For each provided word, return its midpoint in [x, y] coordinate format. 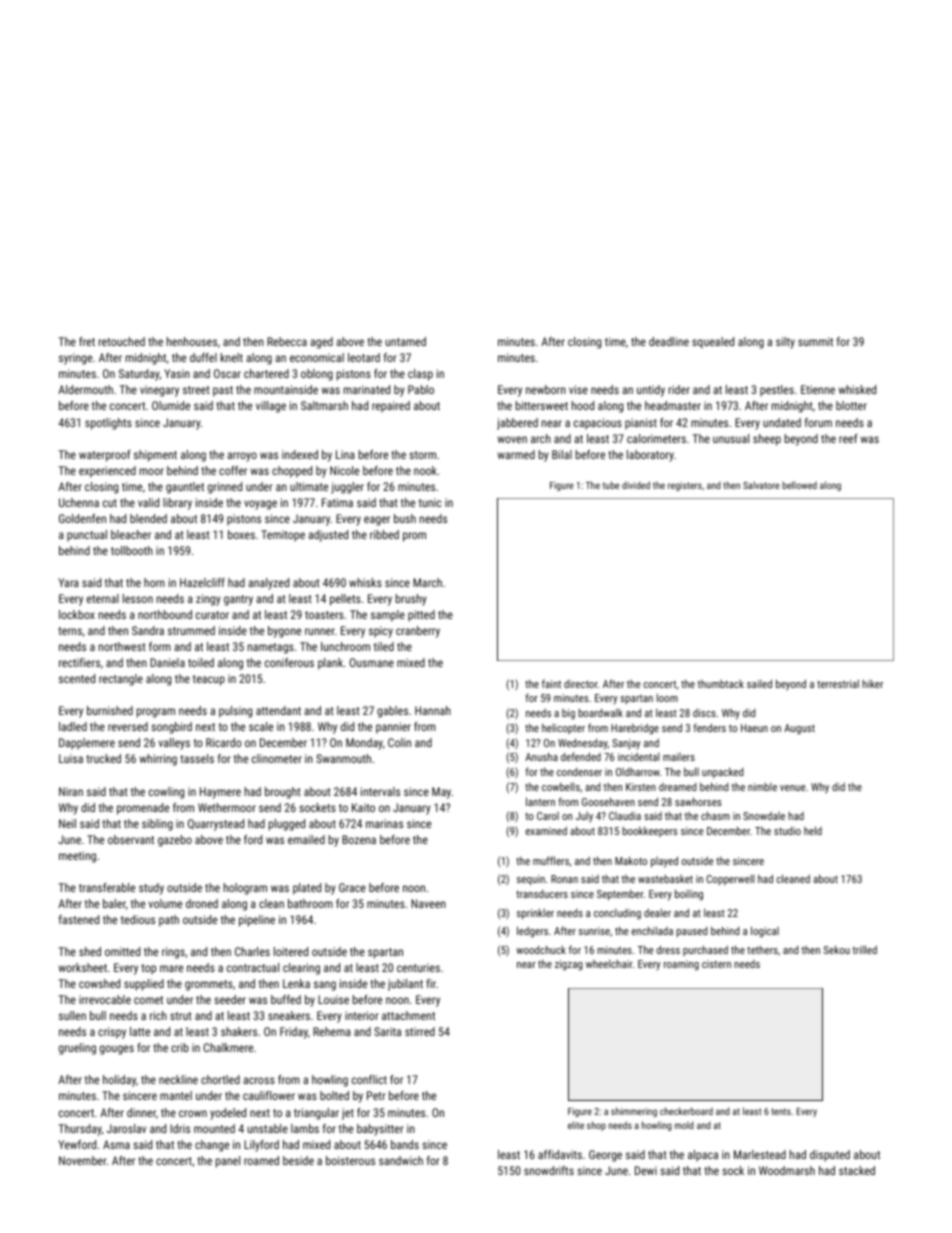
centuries [418, 967]
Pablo [421, 389]
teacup [209, 680]
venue [792, 788]
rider [679, 389]
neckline [178, 1079]
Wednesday [583, 744]
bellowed [799, 485]
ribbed [384, 534]
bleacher [131, 534]
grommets [209, 985]
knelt [232, 357]
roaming [681, 965]
